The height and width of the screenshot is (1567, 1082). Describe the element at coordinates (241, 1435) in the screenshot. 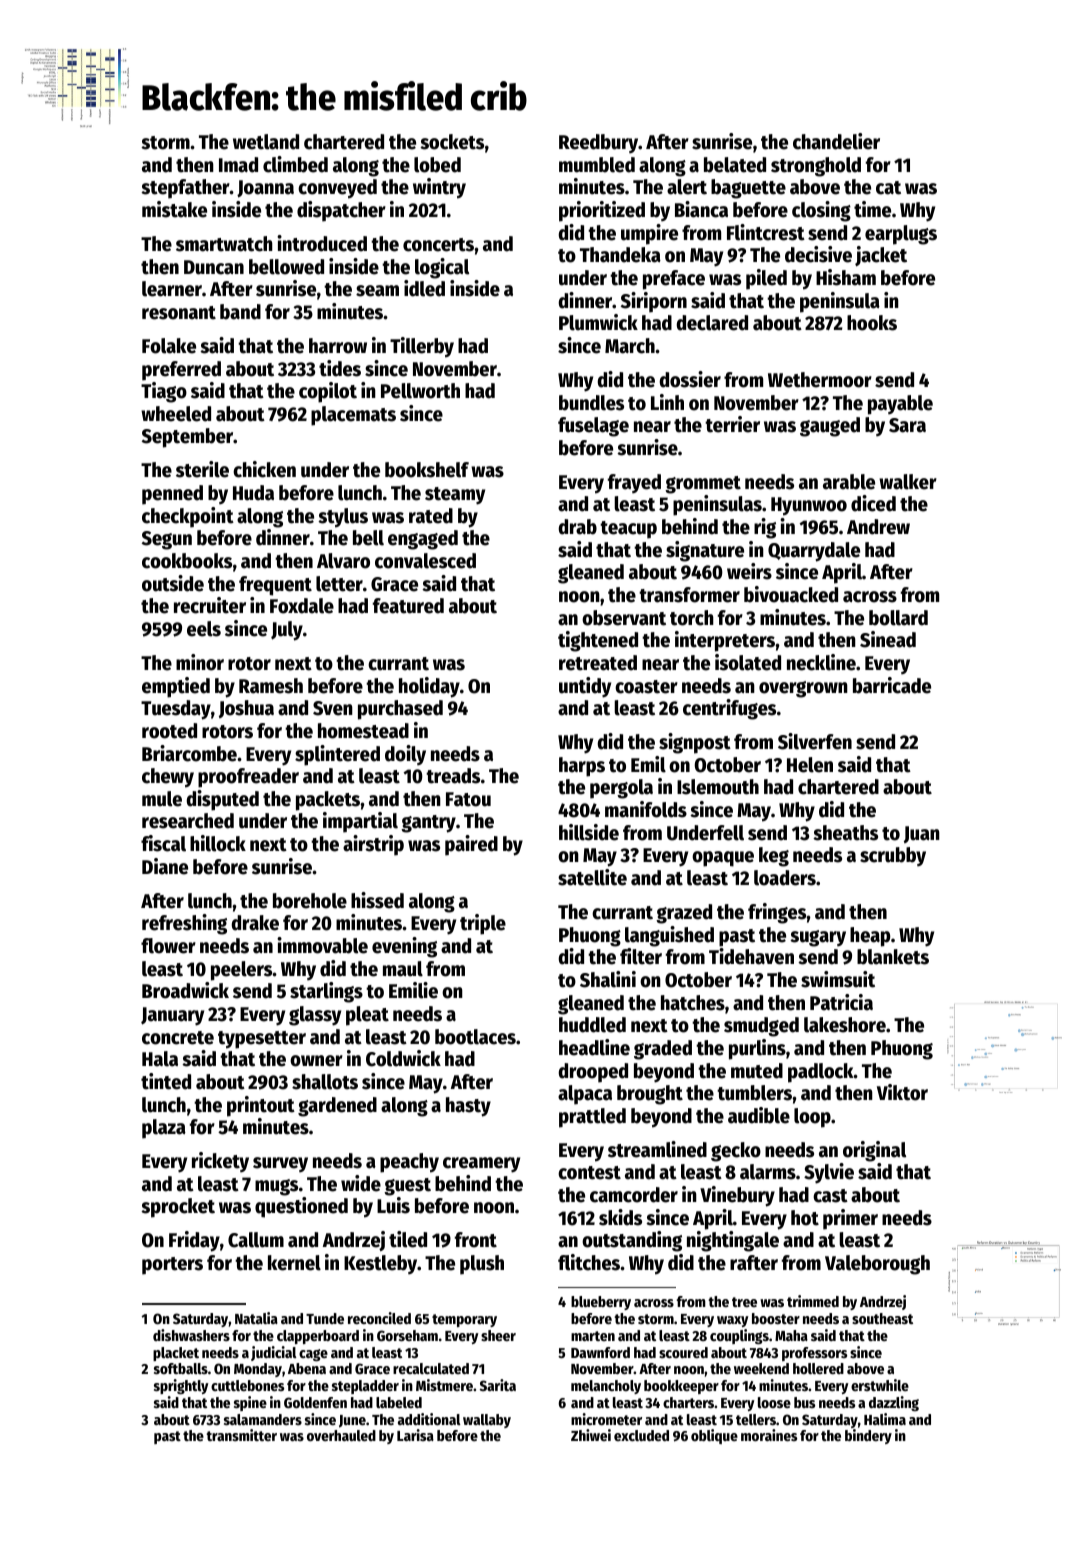

I see `transmitter` at that location.
